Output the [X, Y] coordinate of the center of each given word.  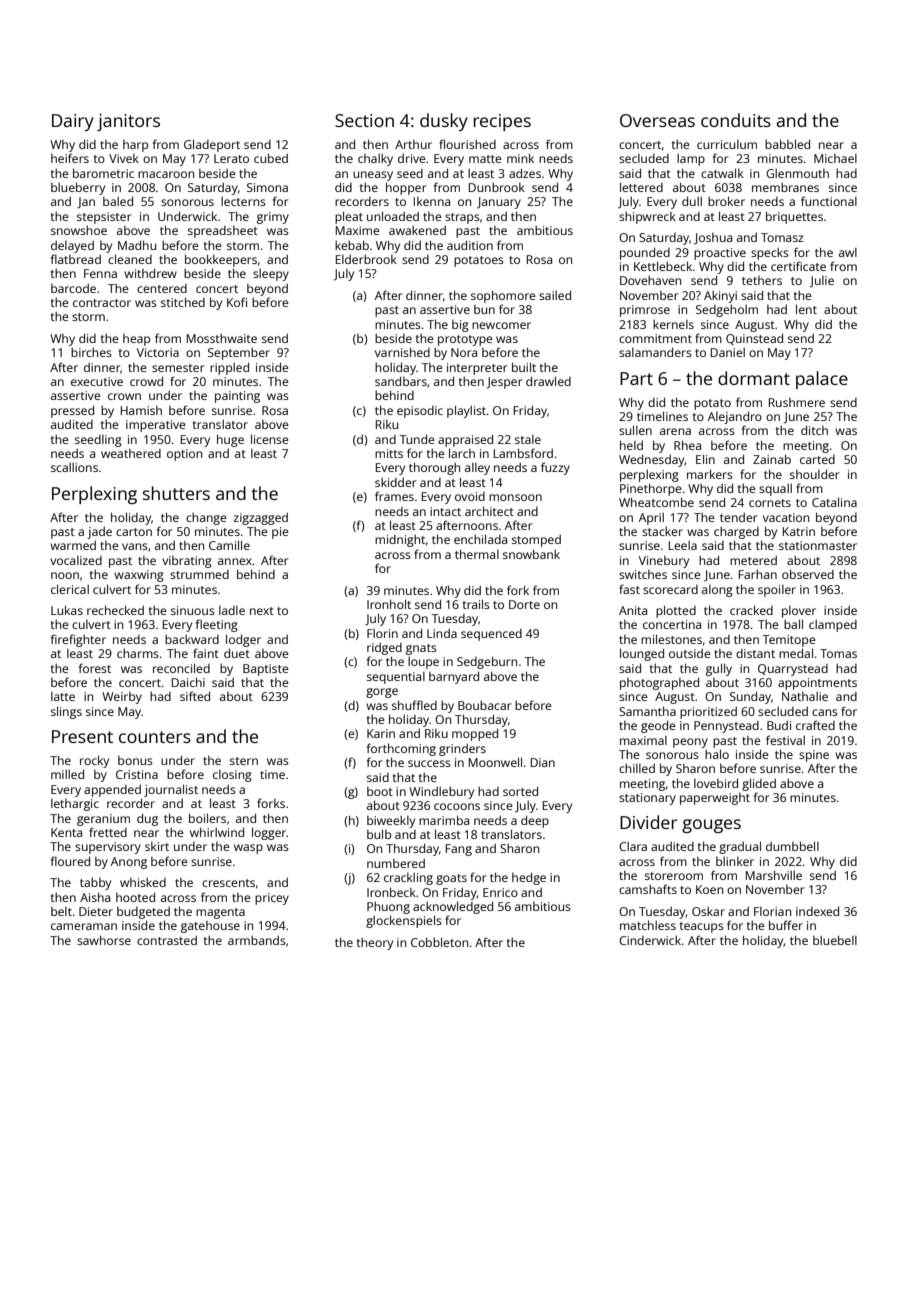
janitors [128, 122]
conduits [736, 120]
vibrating [187, 562]
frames [394, 496]
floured [70, 861]
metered [753, 560]
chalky [375, 160]
